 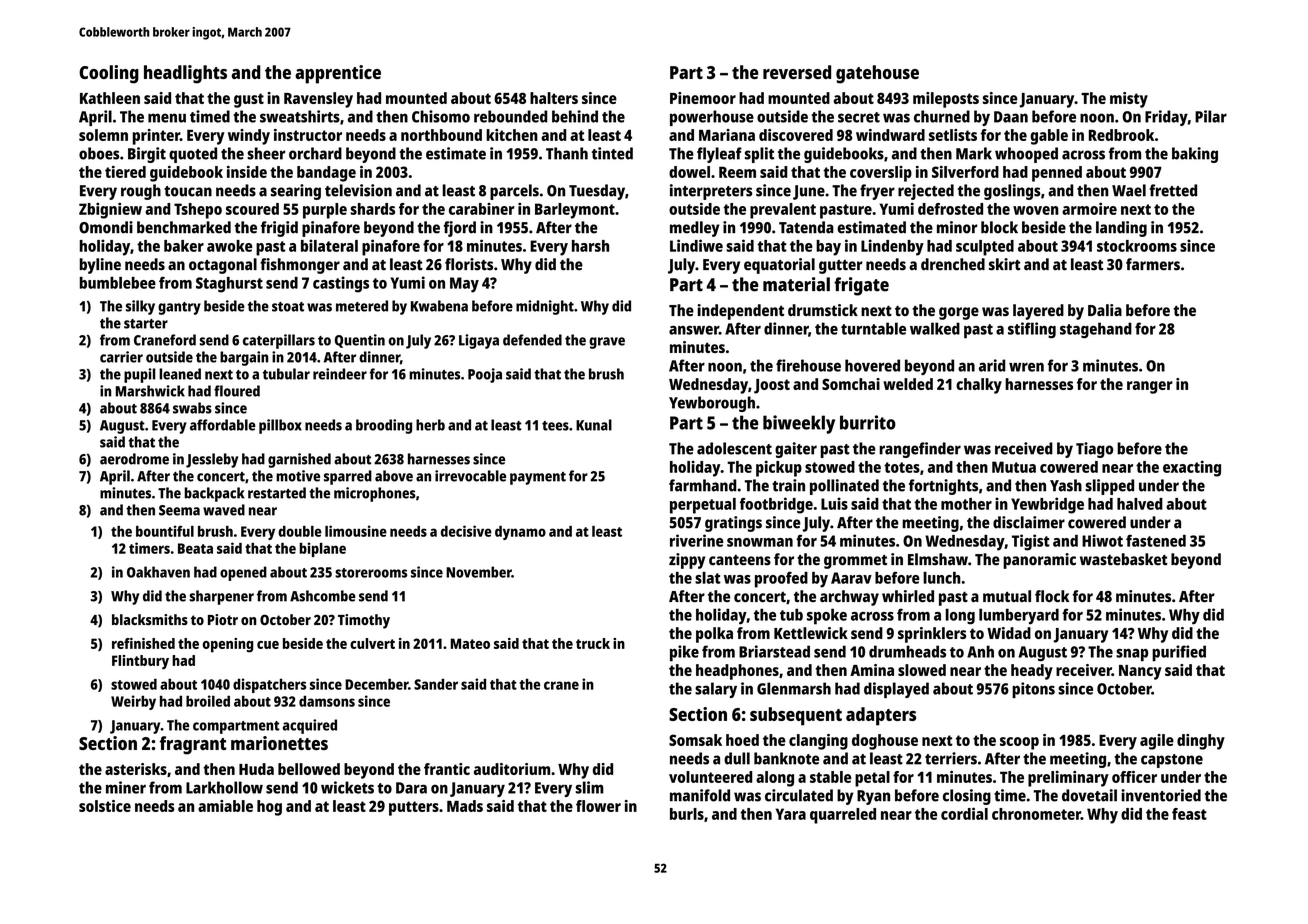 What do you see at coordinates (158, 572) in the image?
I see `Oakhaven` at bounding box center [158, 572].
